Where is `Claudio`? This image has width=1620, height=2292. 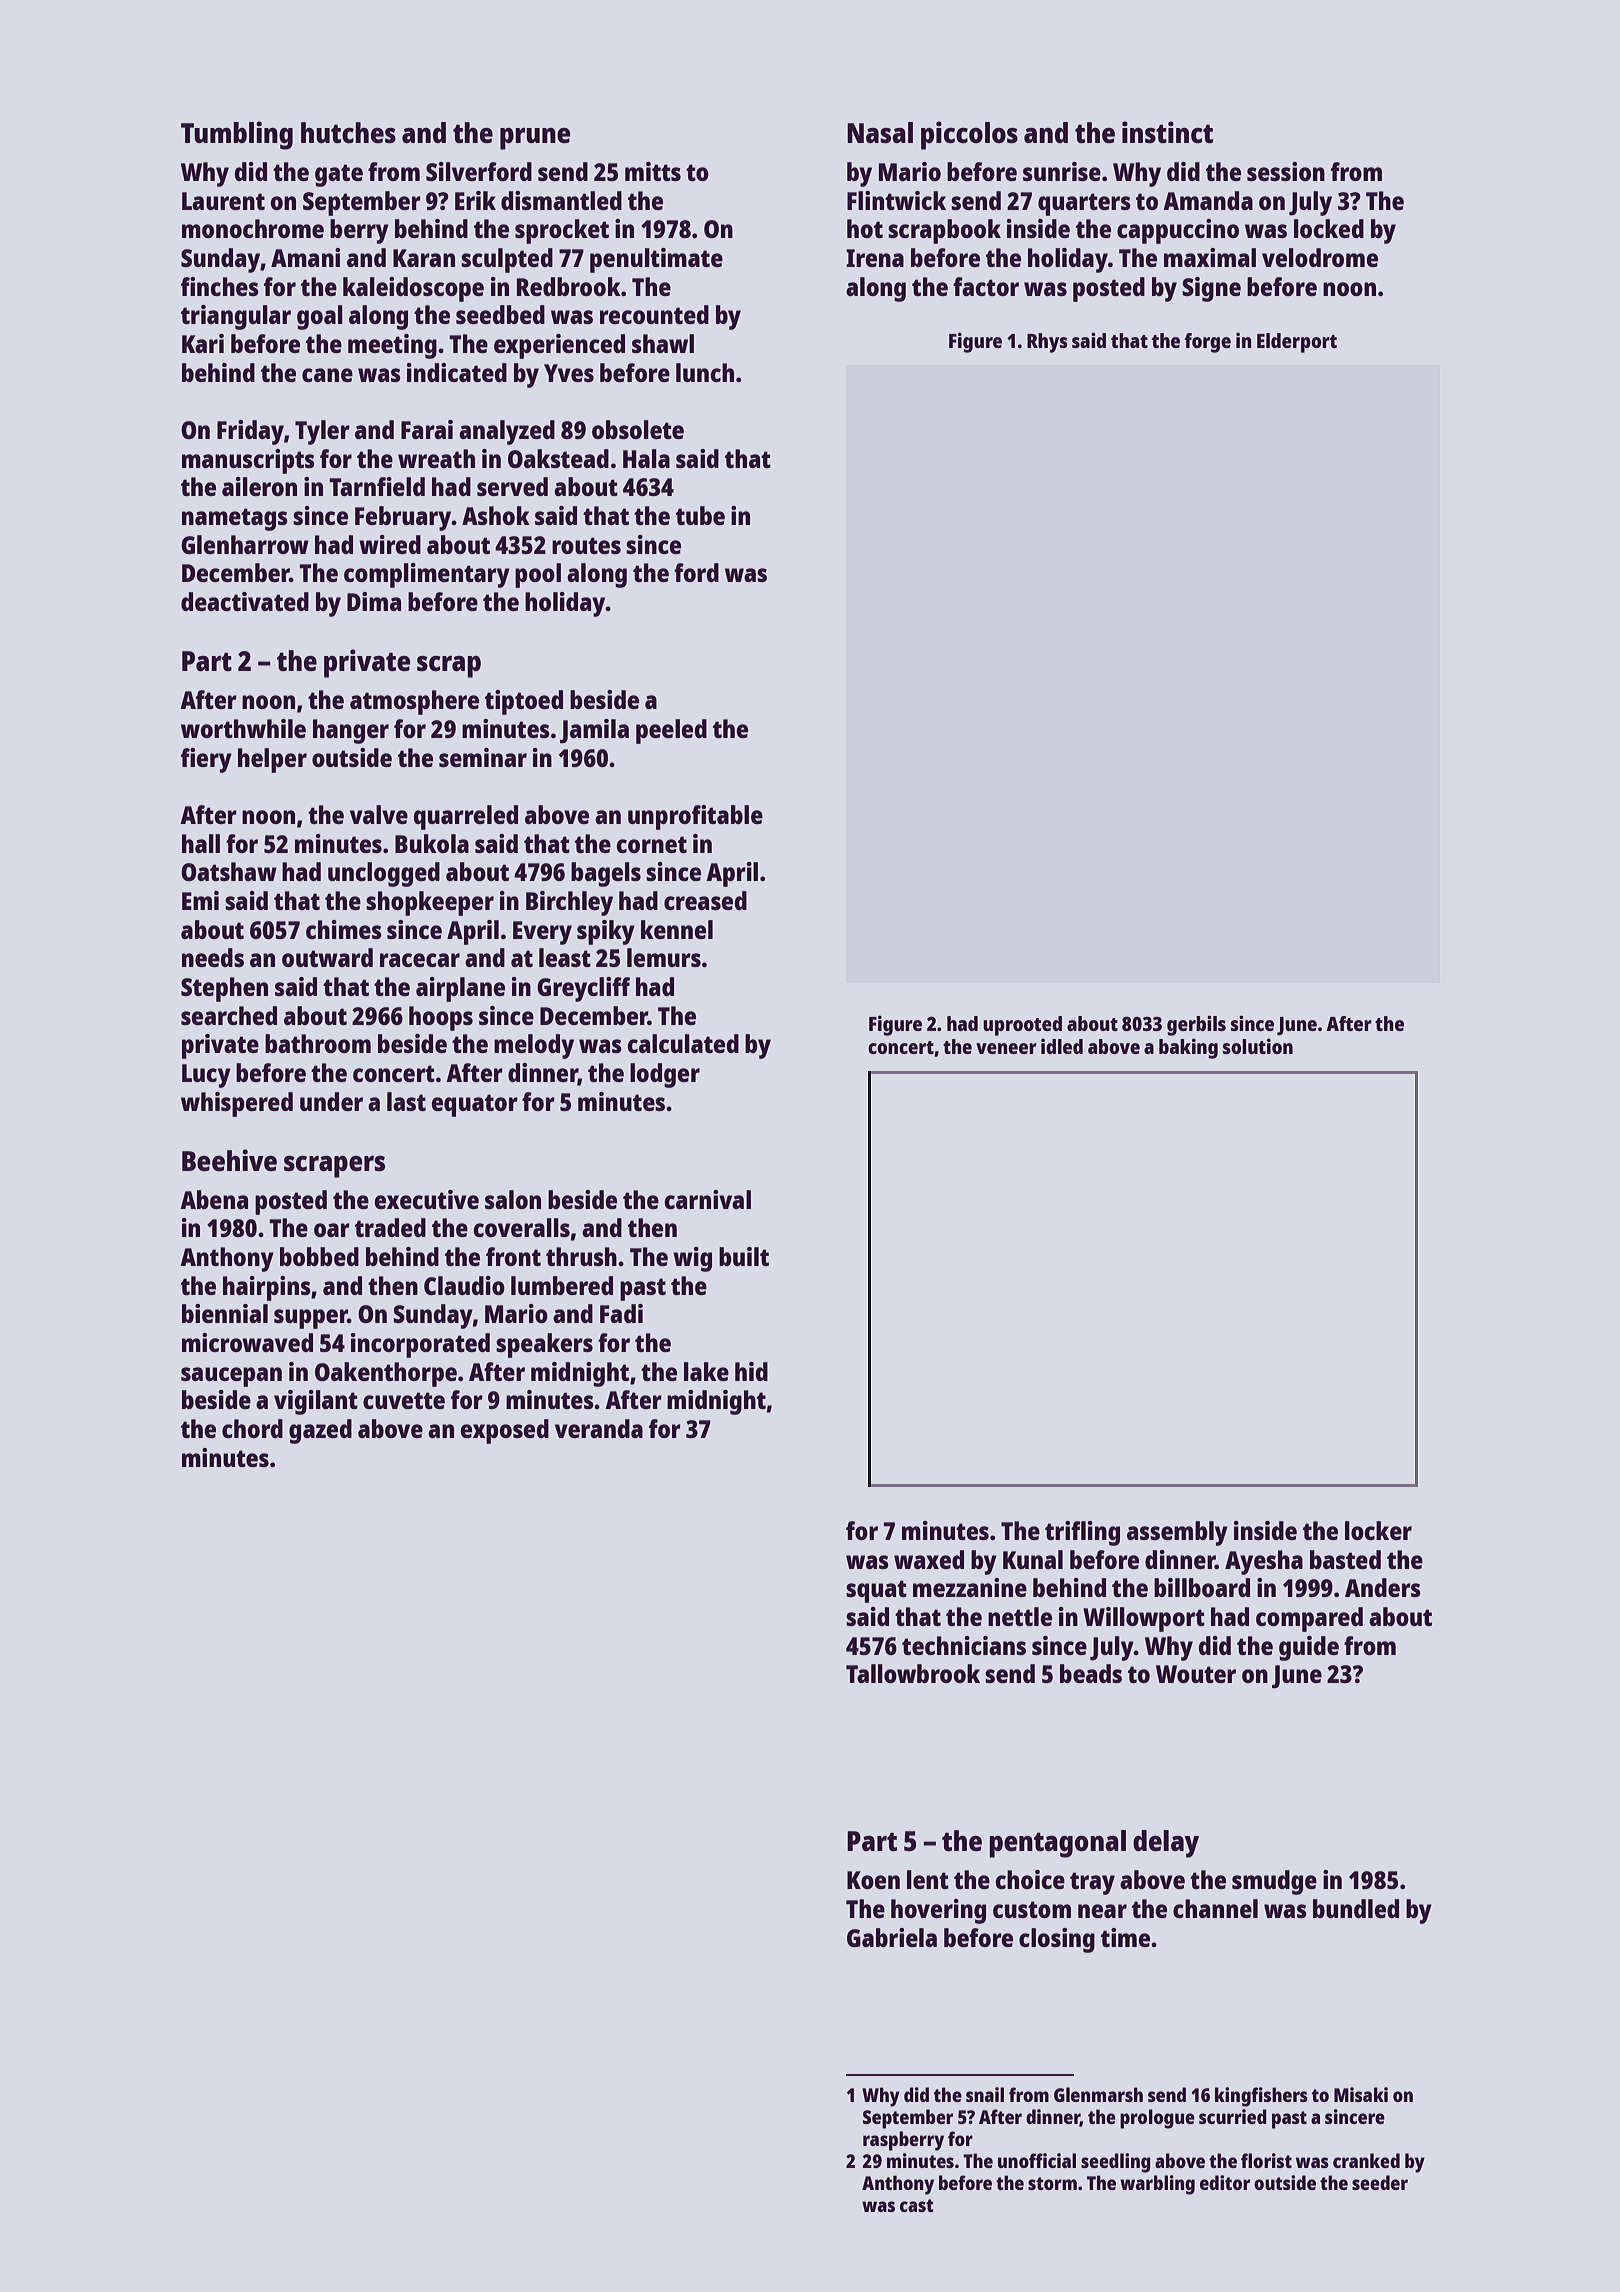 Claudio is located at coordinates (464, 1285).
